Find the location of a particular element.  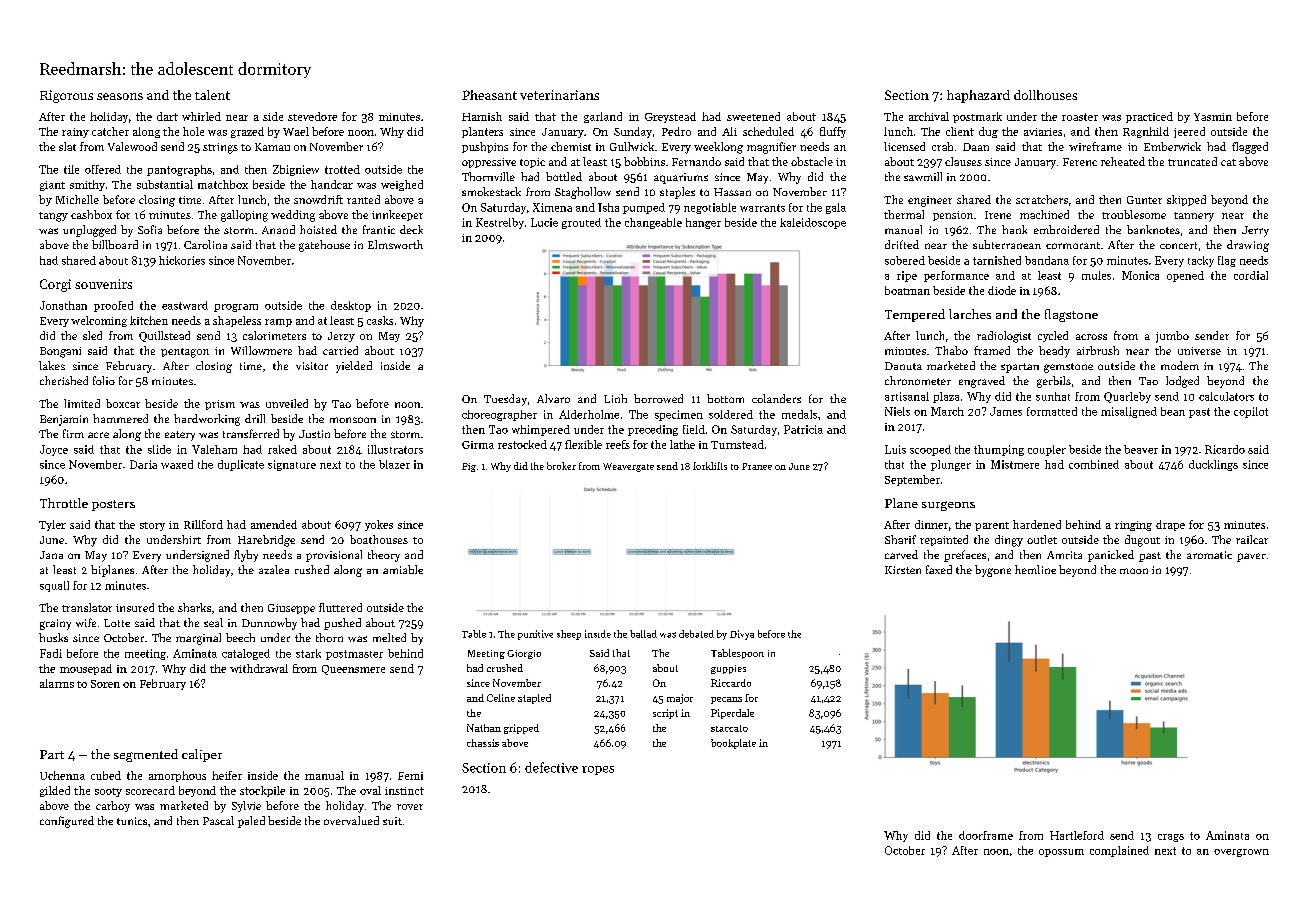

jumbo is located at coordinates (1172, 337).
